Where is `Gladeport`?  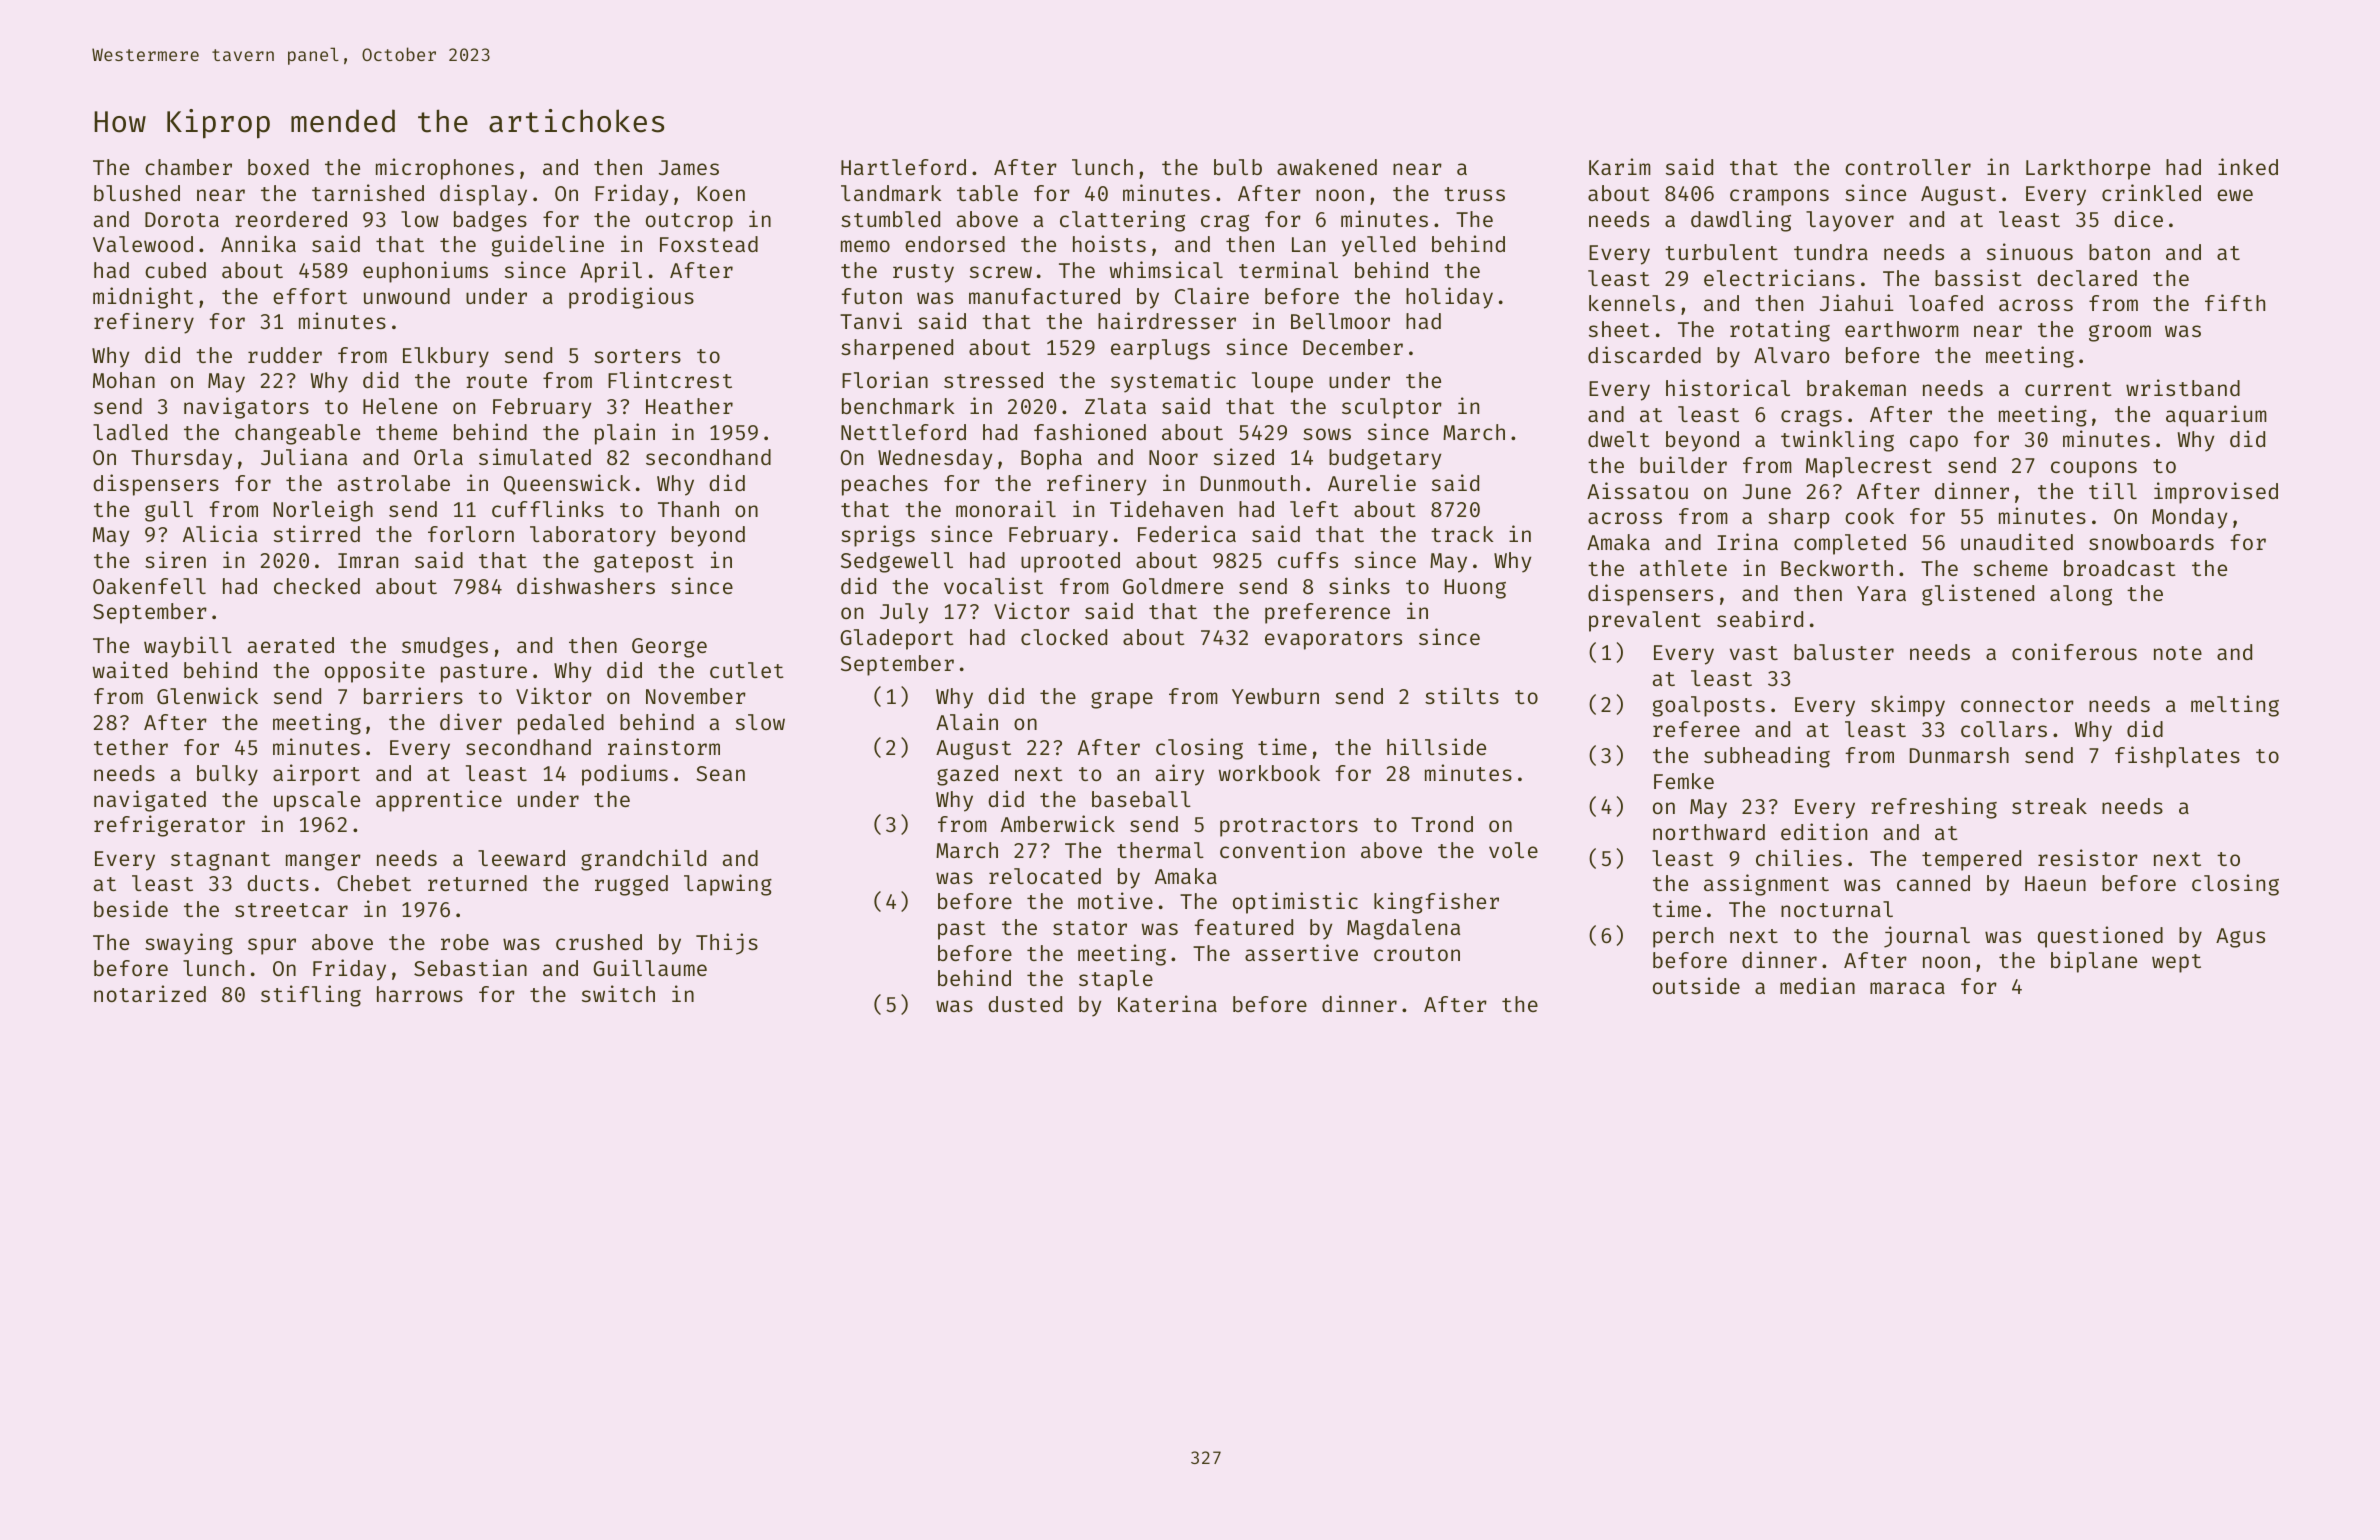
Gladeport is located at coordinates (897, 639).
